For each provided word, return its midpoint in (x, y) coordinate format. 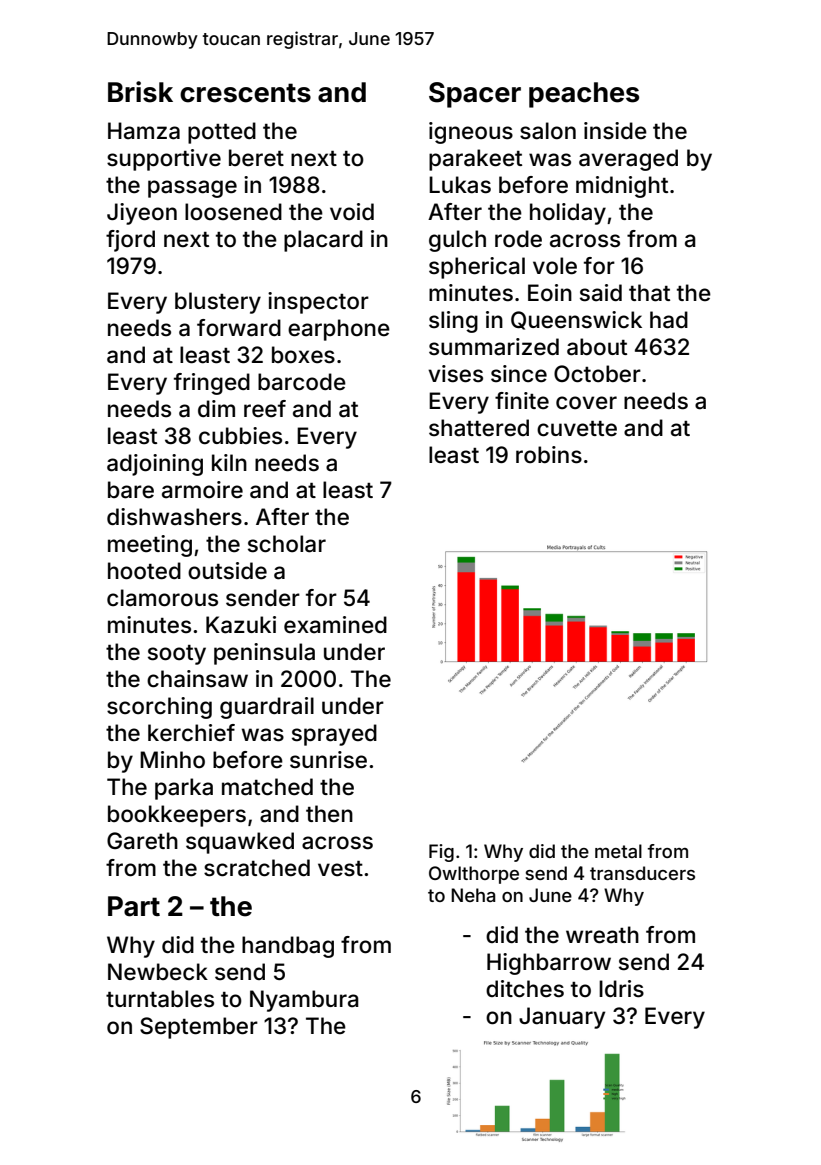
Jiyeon (142, 214)
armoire (202, 490)
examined (335, 625)
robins (549, 455)
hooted (144, 571)
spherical (477, 268)
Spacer (475, 95)
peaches (584, 95)
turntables (160, 999)
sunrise (328, 760)
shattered (479, 428)
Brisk (140, 92)
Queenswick (576, 320)
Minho (172, 760)
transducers (642, 873)
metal (618, 851)
